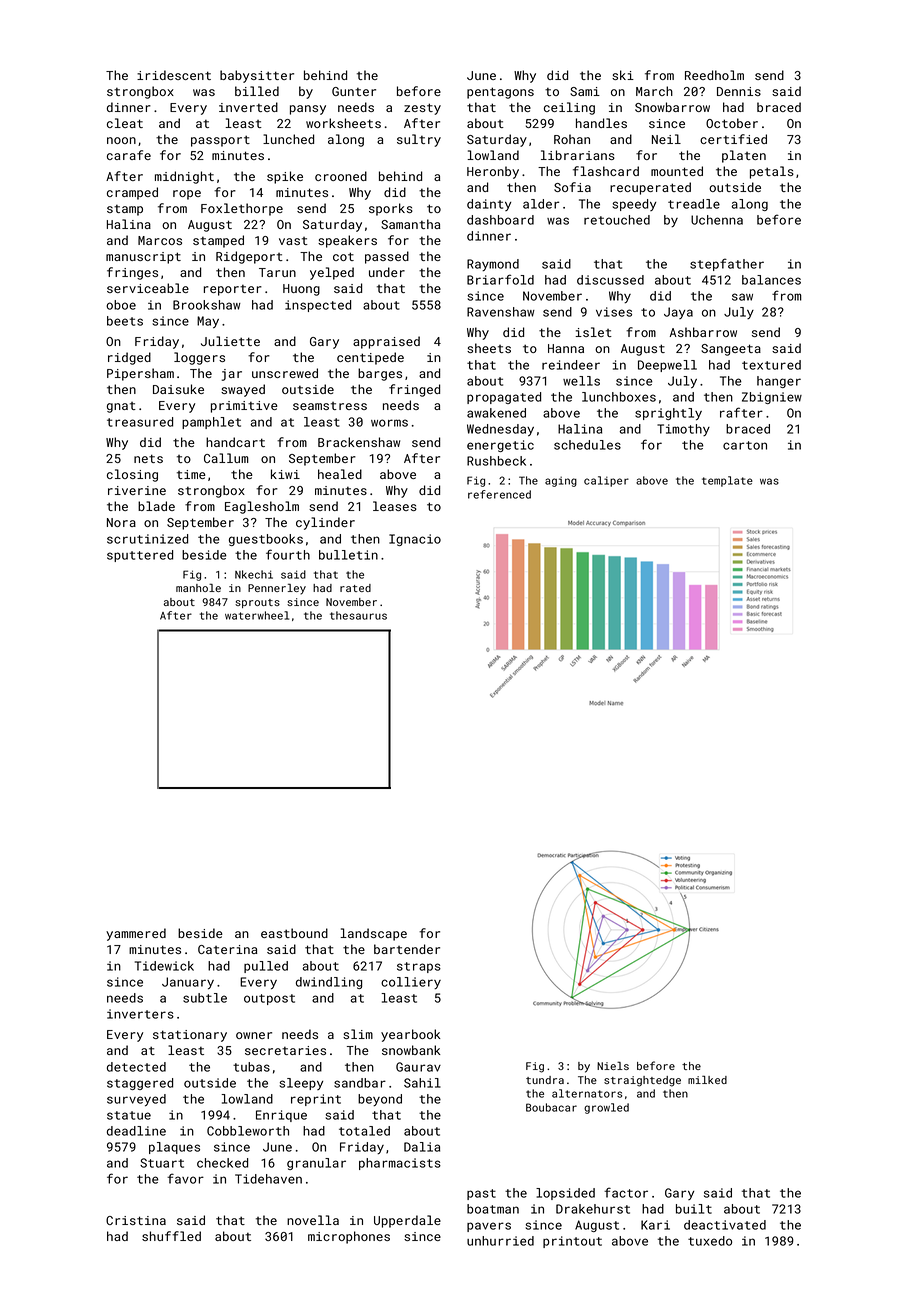  What do you see at coordinates (694, 1209) in the screenshot?
I see `built` at bounding box center [694, 1209].
